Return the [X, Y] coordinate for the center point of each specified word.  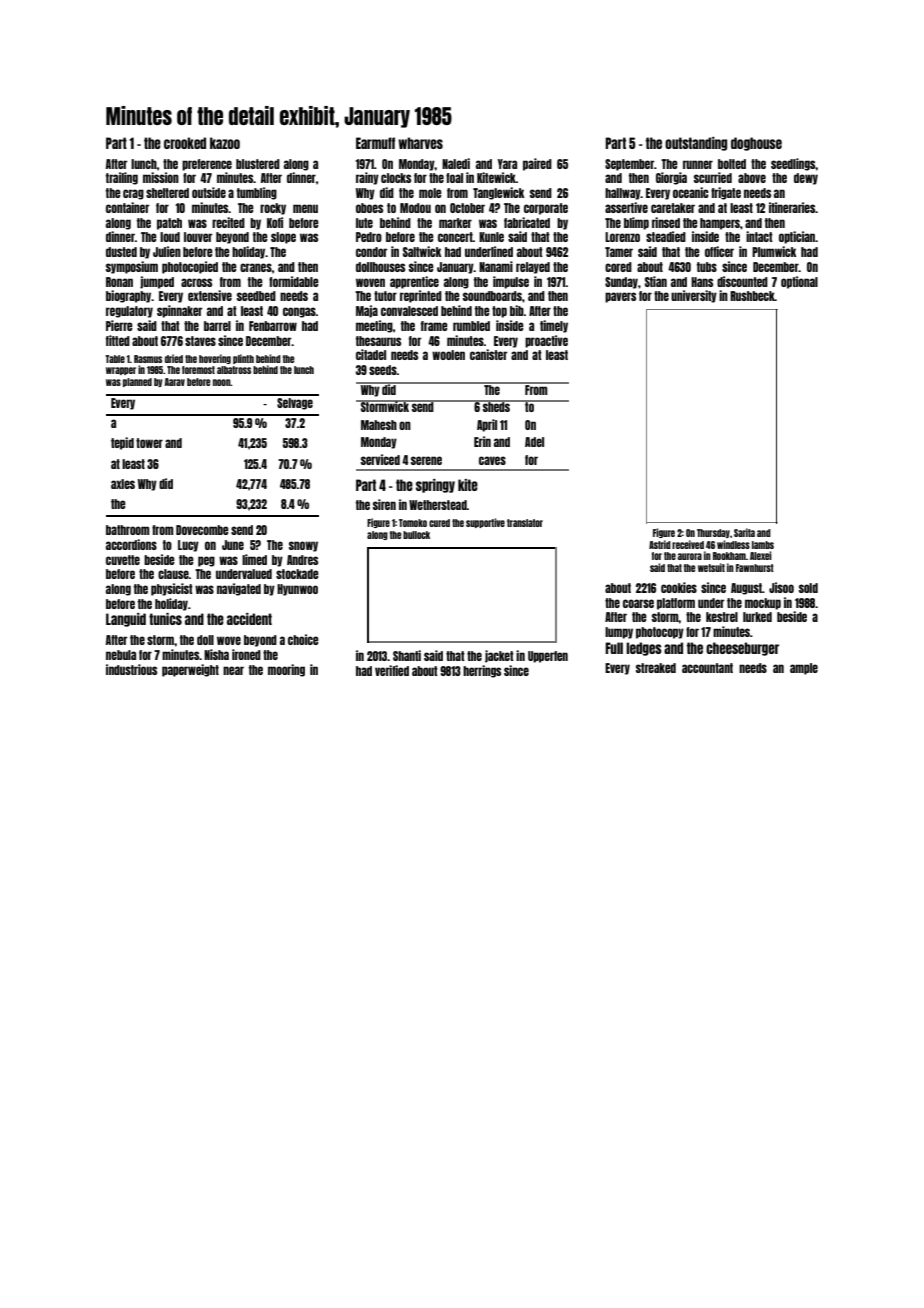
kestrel [722, 617]
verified [392, 670]
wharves [420, 143]
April [487, 425]
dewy [806, 179]
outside [209, 192]
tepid [122, 443]
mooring [286, 670]
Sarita [744, 532]
